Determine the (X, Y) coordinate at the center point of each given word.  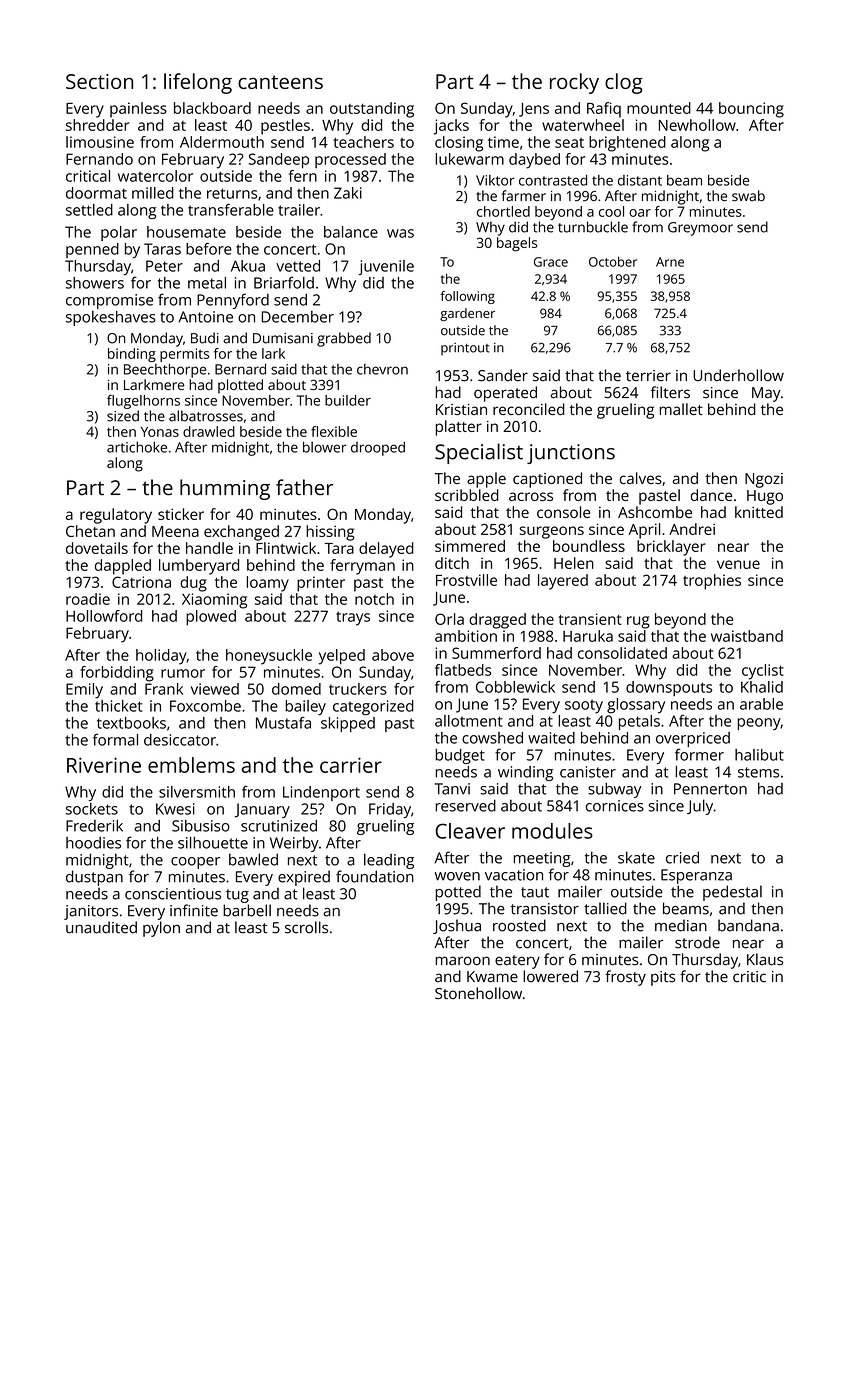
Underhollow (738, 375)
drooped (378, 448)
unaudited (101, 927)
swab (748, 196)
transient (590, 619)
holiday (161, 657)
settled (89, 210)
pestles (285, 127)
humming (225, 489)
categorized (373, 707)
